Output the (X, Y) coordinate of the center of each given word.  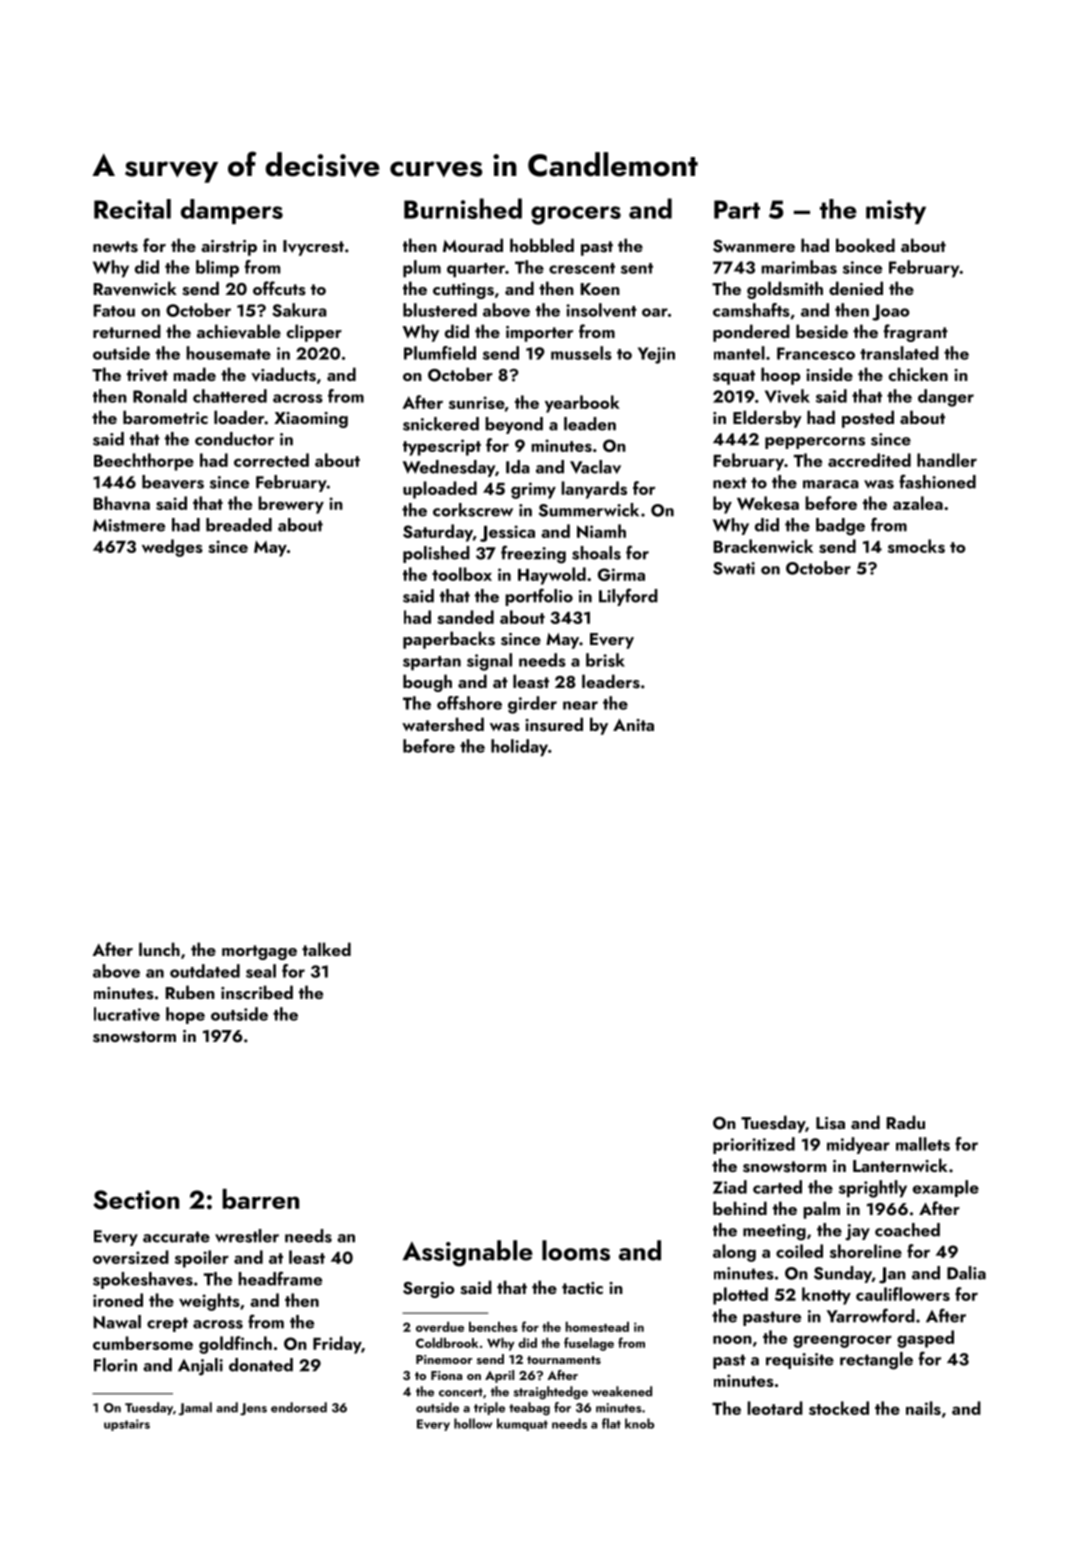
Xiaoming (311, 420)
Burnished (463, 208)
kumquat (522, 1424)
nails (923, 1408)
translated (899, 353)
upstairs (127, 1425)
